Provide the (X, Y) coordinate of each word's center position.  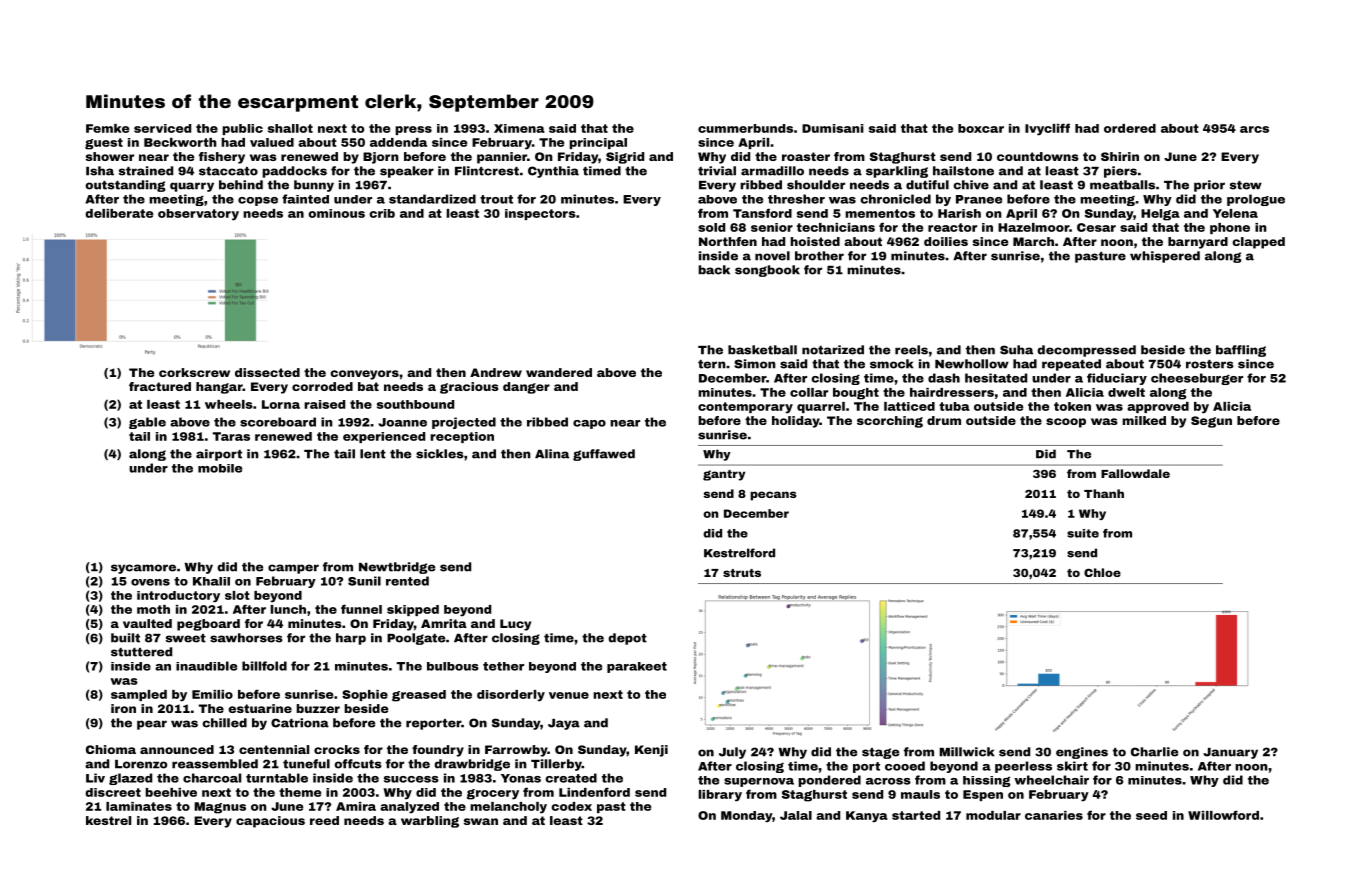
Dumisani (833, 128)
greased (419, 696)
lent (373, 454)
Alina (552, 454)
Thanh (1104, 493)
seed (1151, 815)
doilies (946, 241)
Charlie (1154, 752)
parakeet (637, 667)
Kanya (867, 817)
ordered (1130, 128)
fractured (160, 386)
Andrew (496, 372)
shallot (290, 128)
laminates (139, 806)
